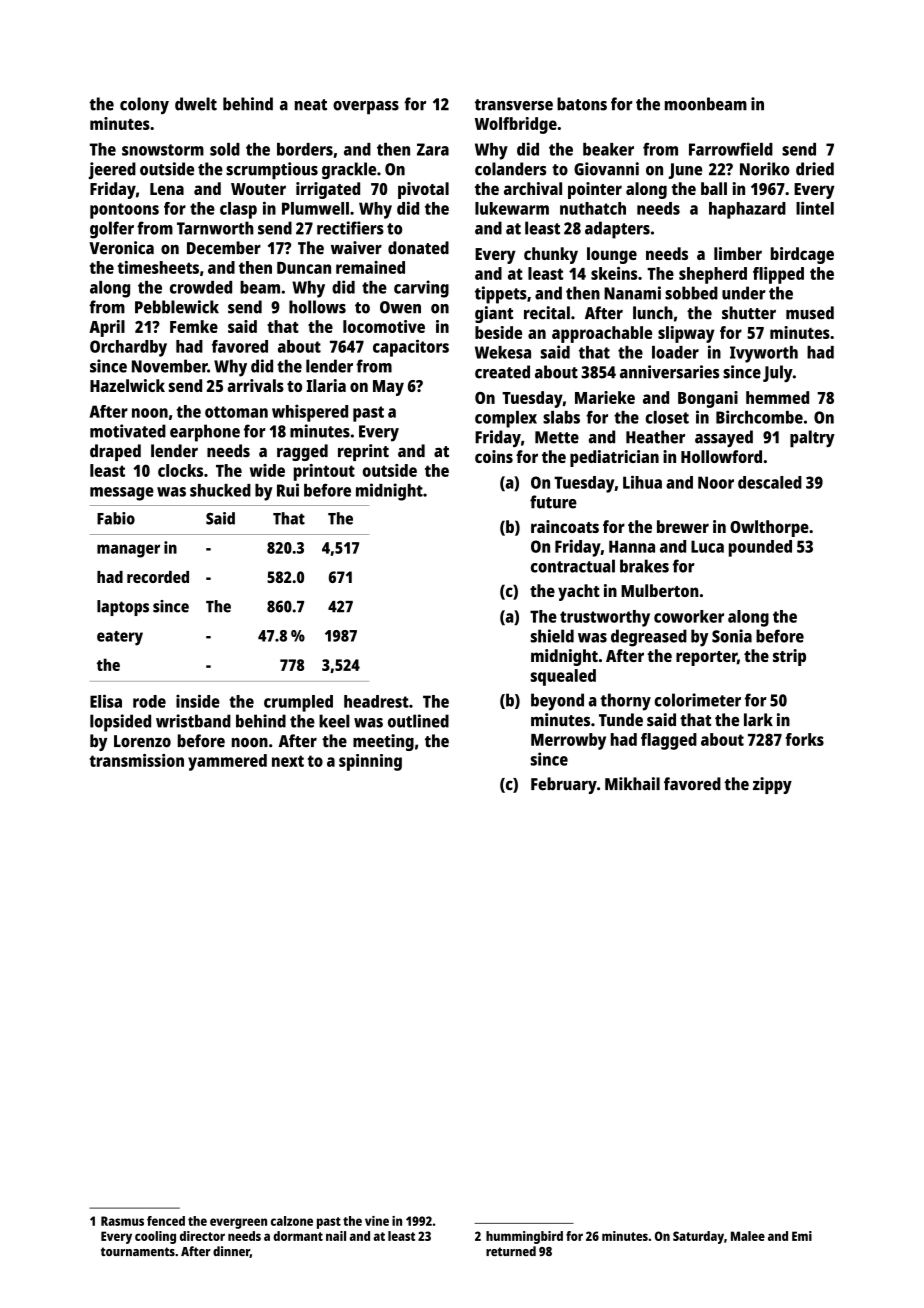 This image has width=924, height=1308. I want to click on zippy, so click(772, 785).
